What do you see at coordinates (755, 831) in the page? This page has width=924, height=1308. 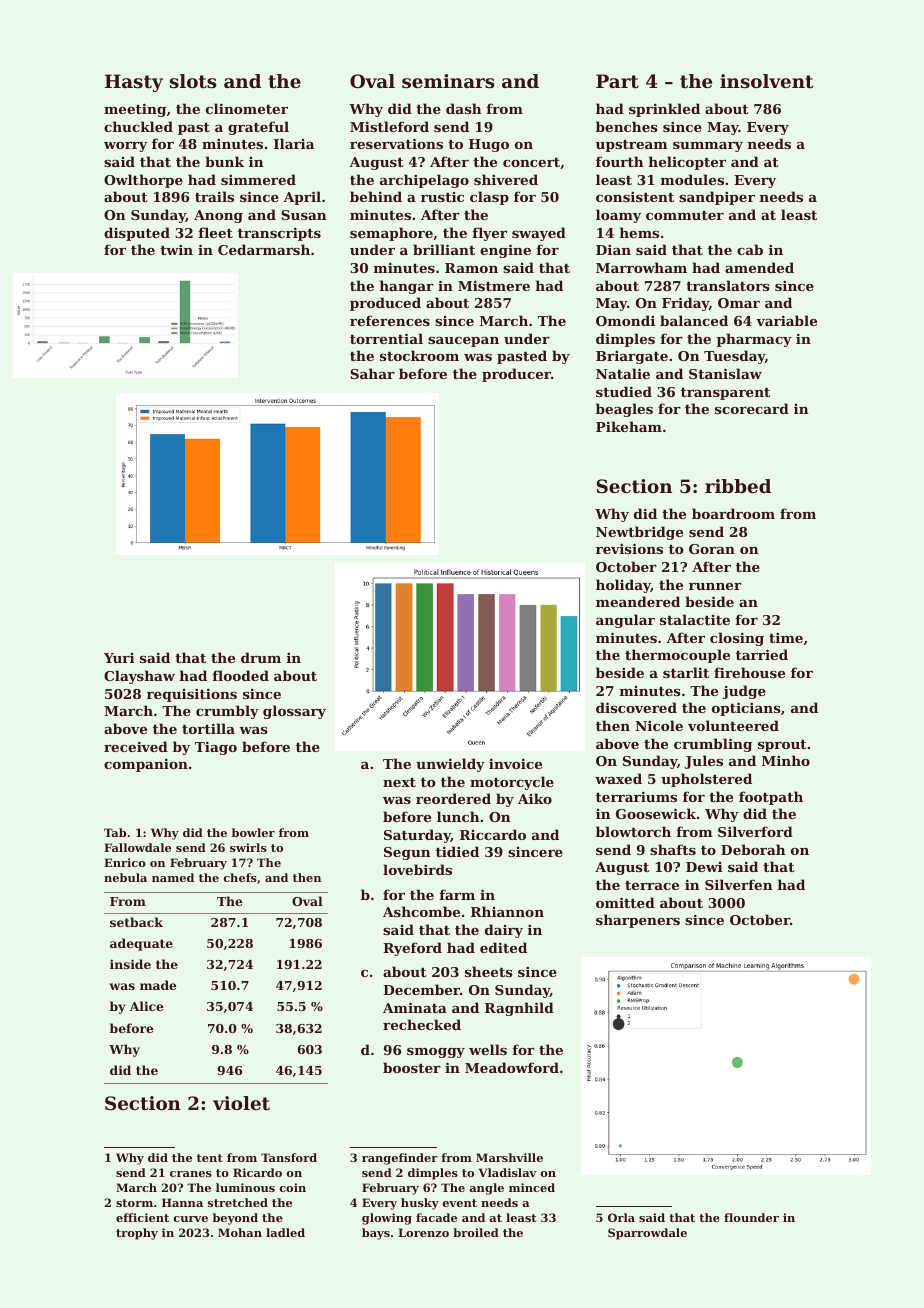 I see `Silverford` at bounding box center [755, 831].
